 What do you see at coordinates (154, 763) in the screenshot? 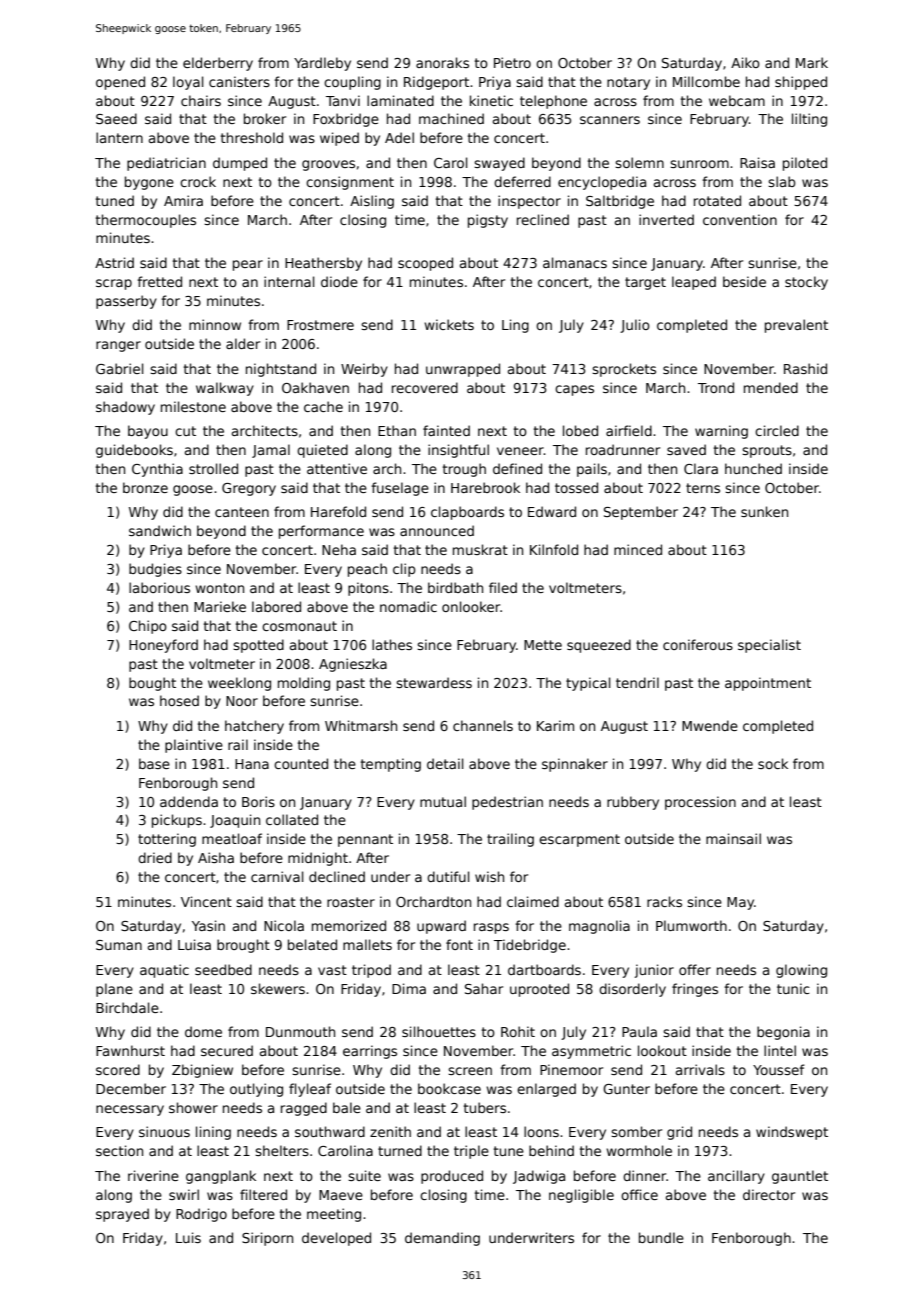
I see `base` at bounding box center [154, 763].
